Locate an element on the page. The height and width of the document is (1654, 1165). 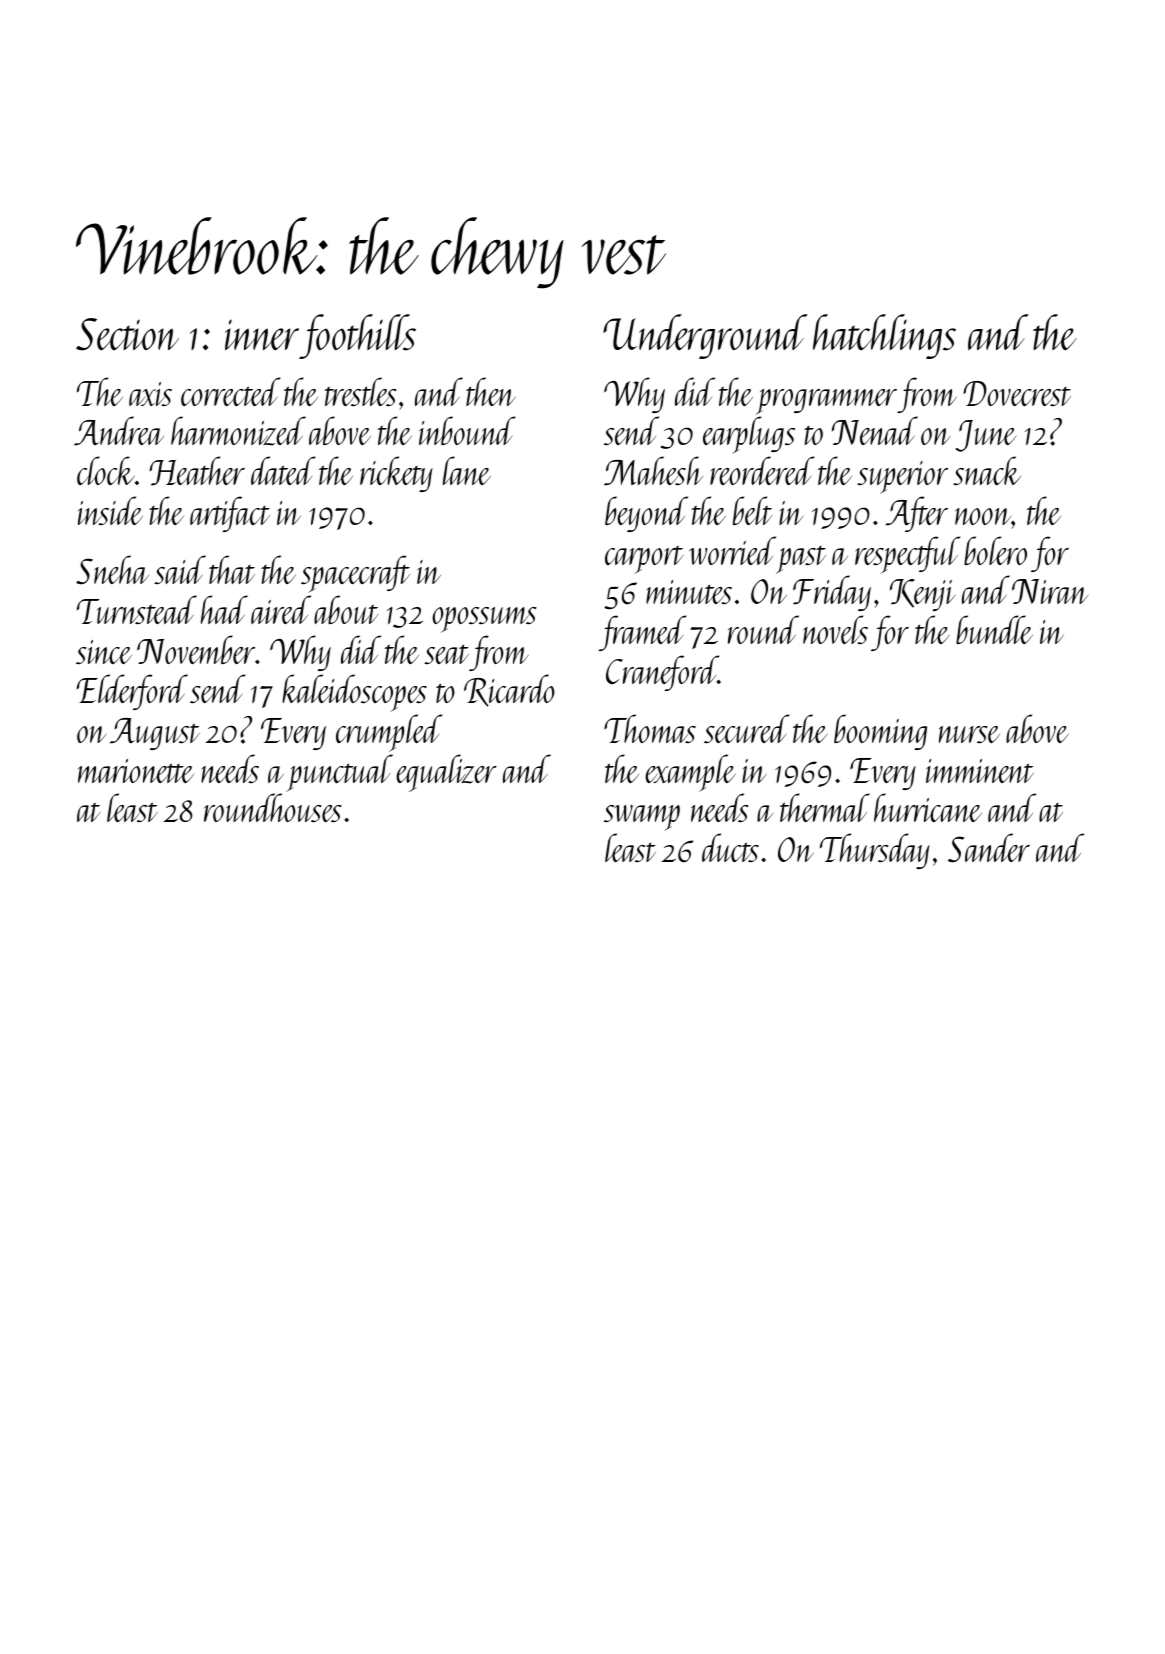
axis is located at coordinates (150, 394).
